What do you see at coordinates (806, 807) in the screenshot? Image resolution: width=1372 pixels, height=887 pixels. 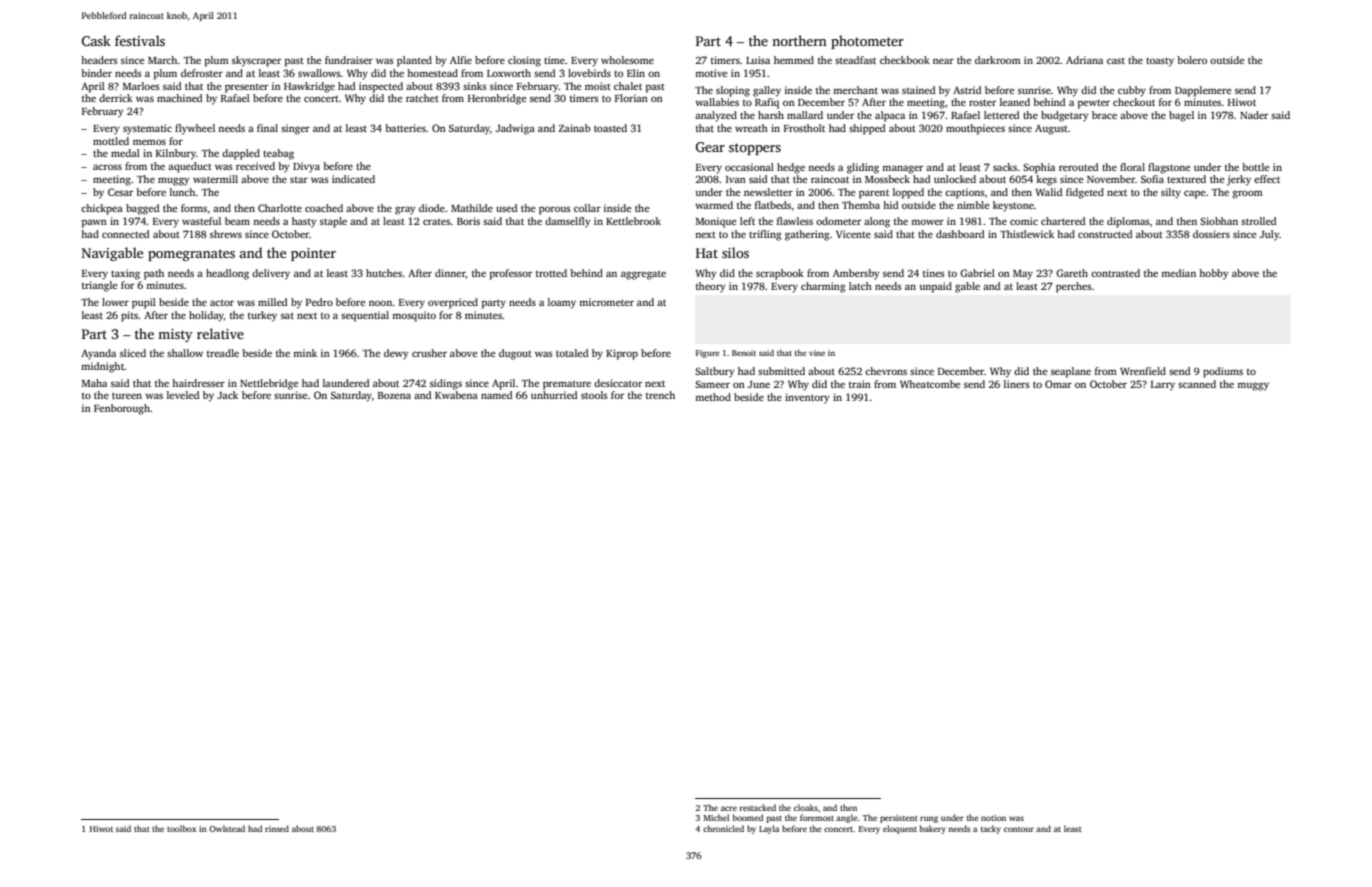 I see `cloaks` at bounding box center [806, 807].
